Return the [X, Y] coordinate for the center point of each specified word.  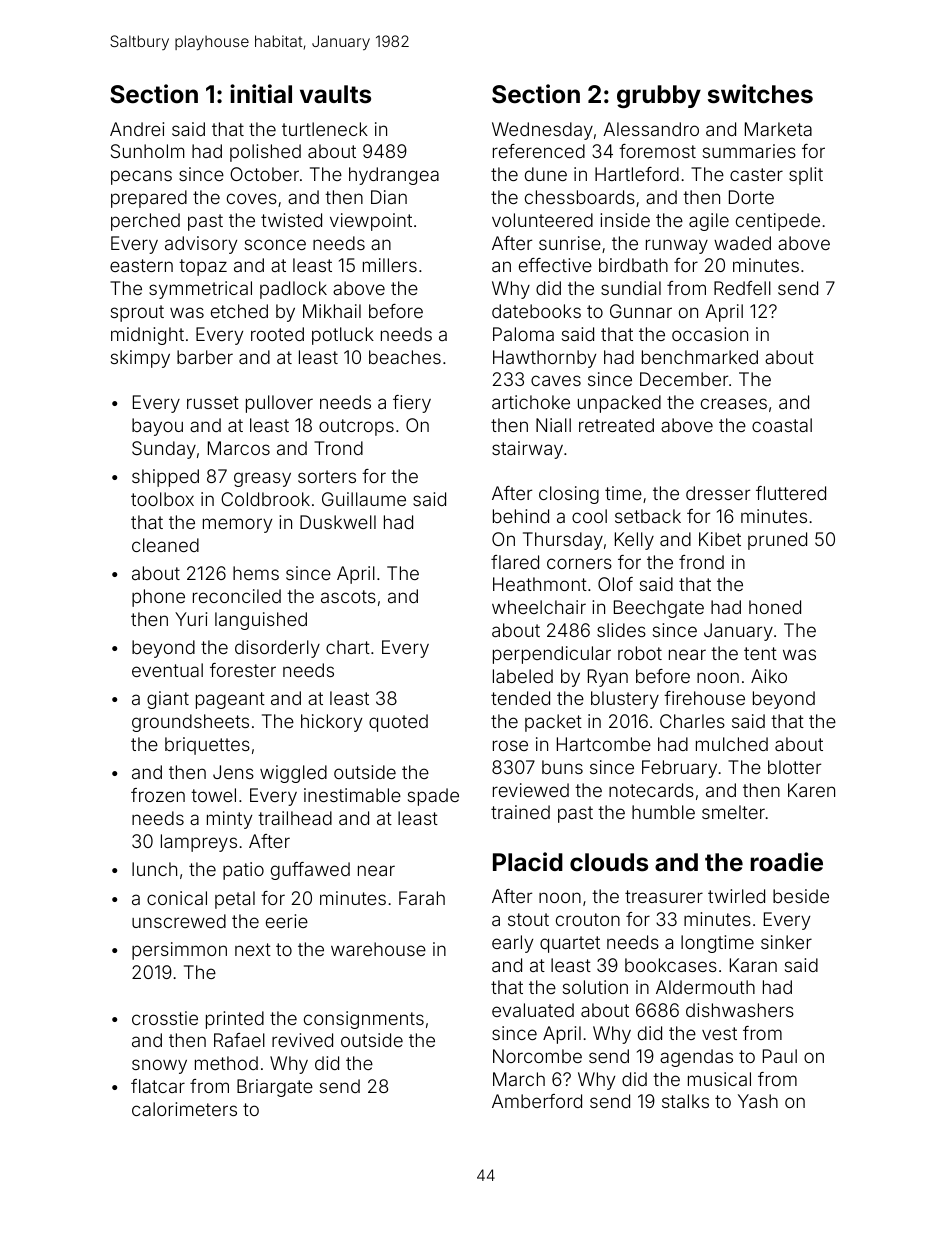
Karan [753, 965]
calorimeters [184, 1109]
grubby [659, 96]
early [512, 944]
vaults [335, 94]
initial [261, 94]
